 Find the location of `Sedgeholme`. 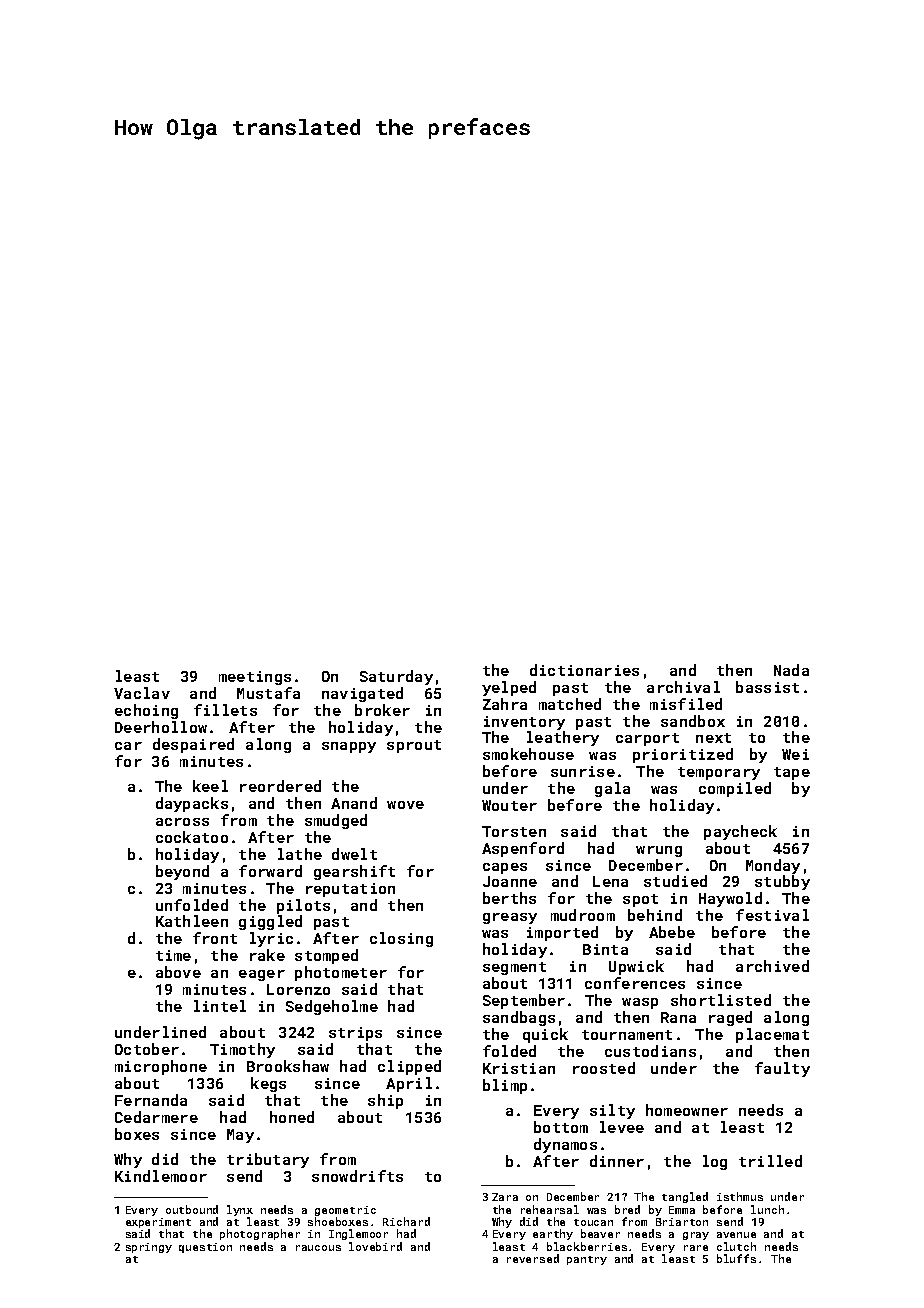

Sedgeholme is located at coordinates (332, 1007).
